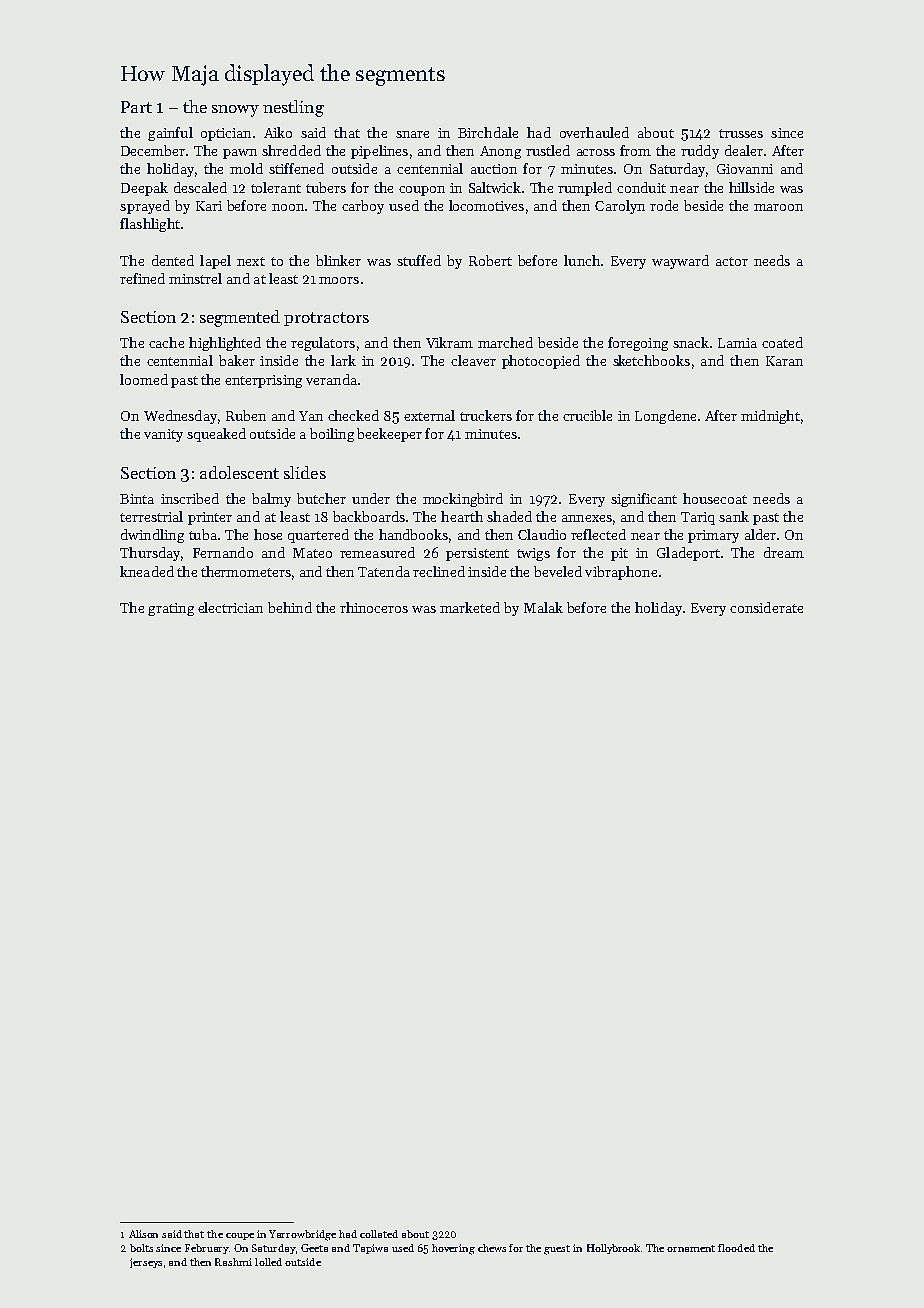  What do you see at coordinates (741, 133) in the screenshot?
I see `trusses` at bounding box center [741, 133].
